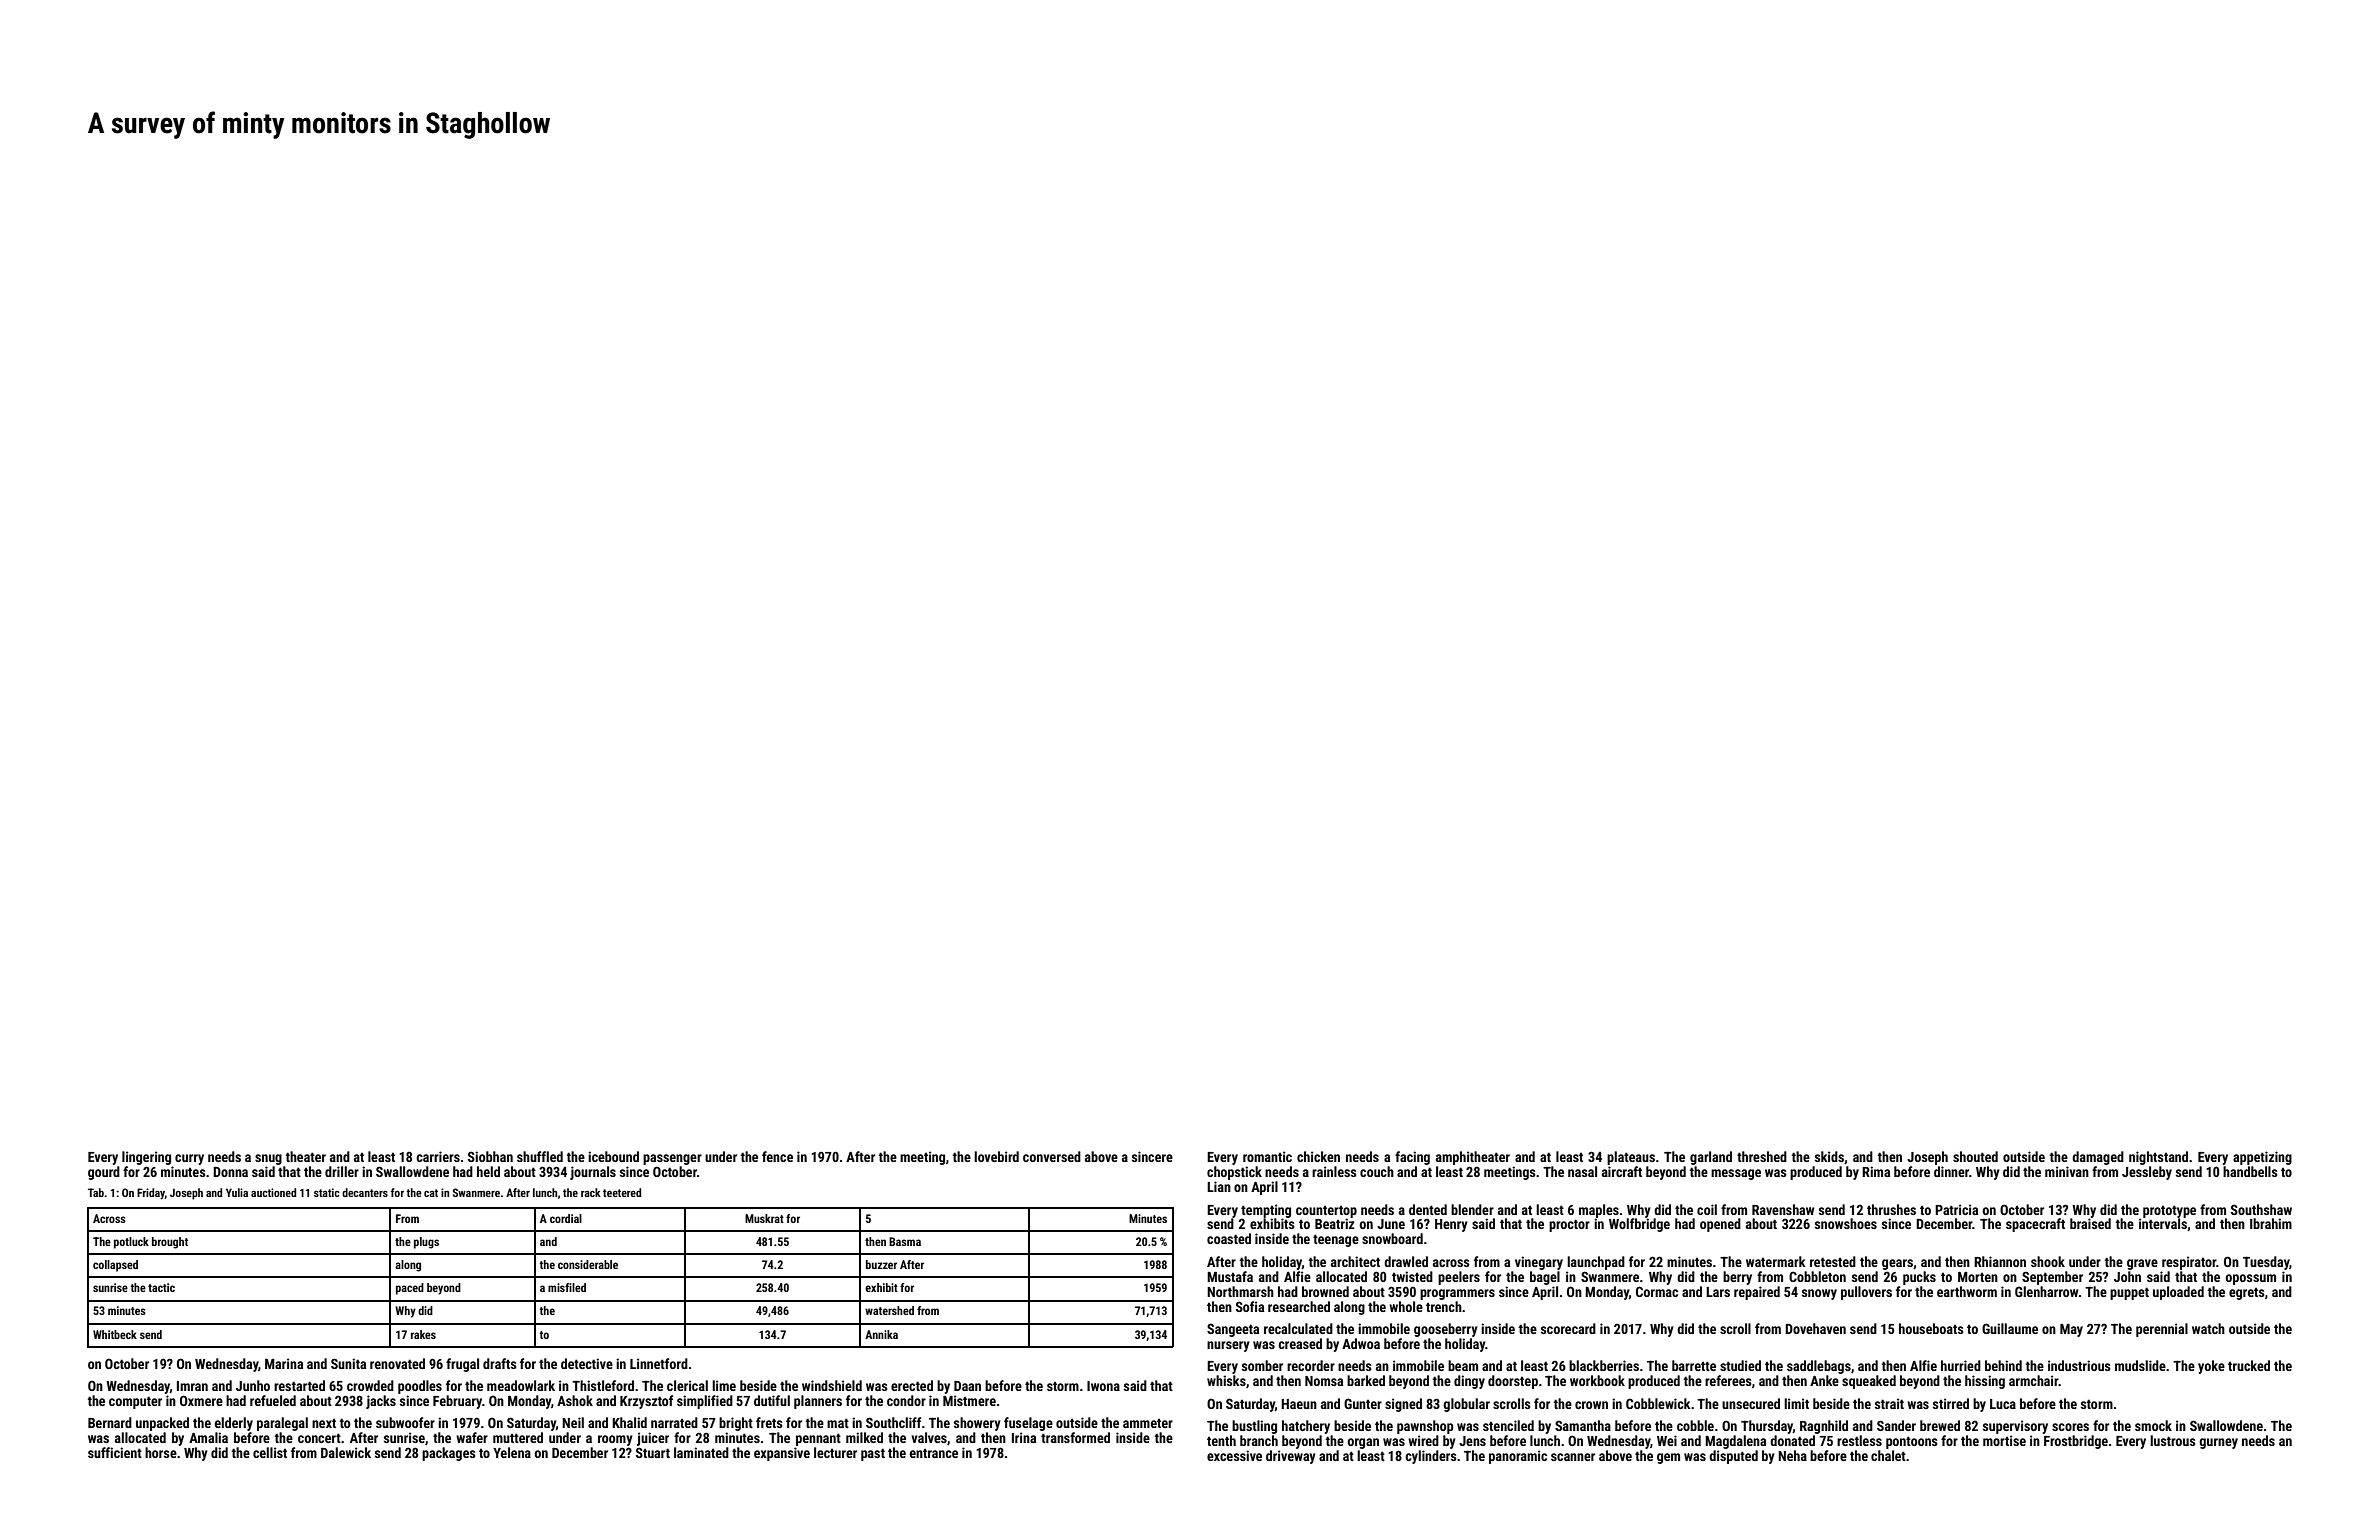  What do you see at coordinates (2211, 1367) in the screenshot?
I see `yoke` at bounding box center [2211, 1367].
